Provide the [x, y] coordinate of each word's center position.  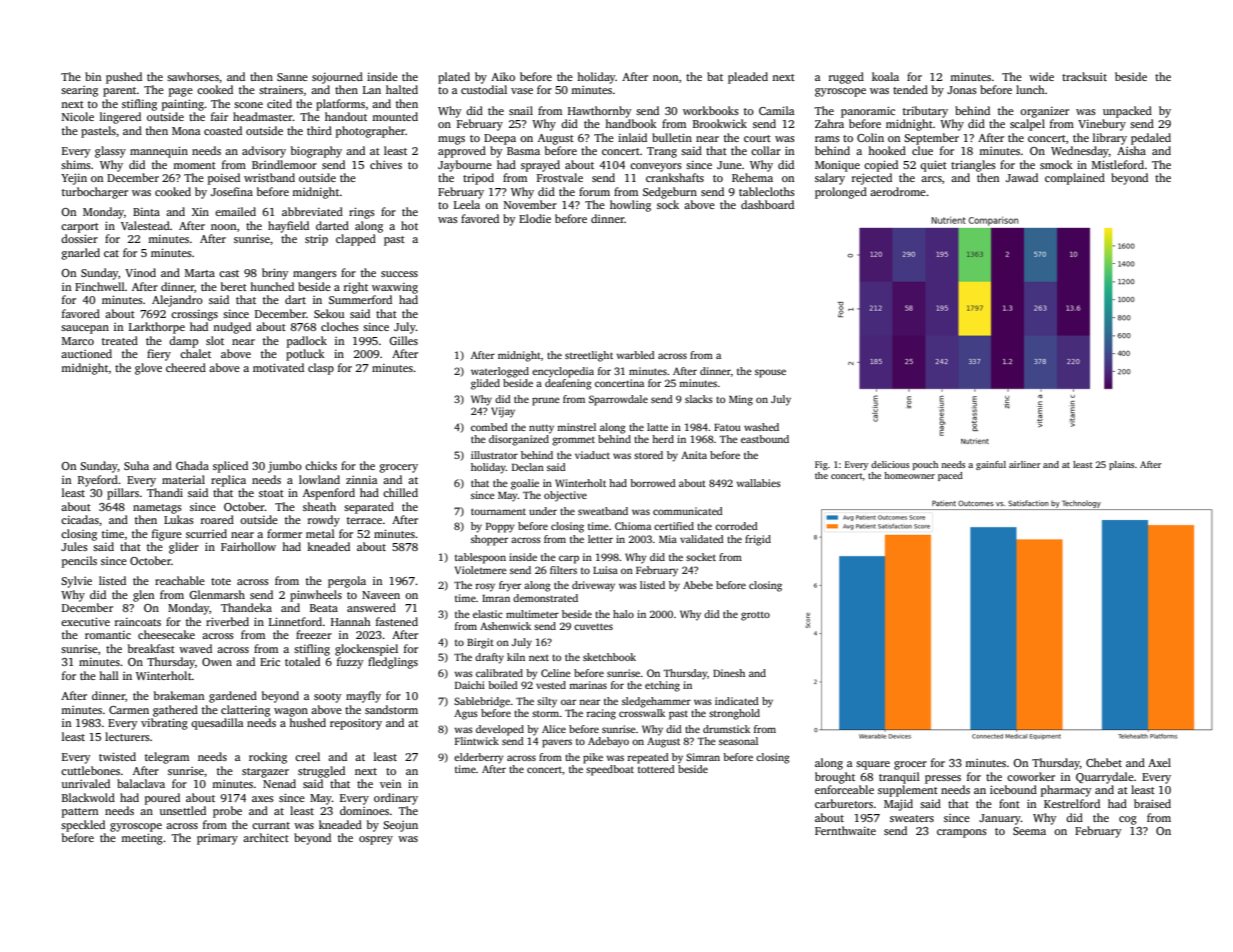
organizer [1044, 112]
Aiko [503, 76]
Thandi [165, 492]
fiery [159, 355]
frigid [758, 540]
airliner [1025, 464]
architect [266, 837]
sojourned [337, 78]
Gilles [403, 340]
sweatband [603, 511]
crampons [962, 833]
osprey [376, 840]
